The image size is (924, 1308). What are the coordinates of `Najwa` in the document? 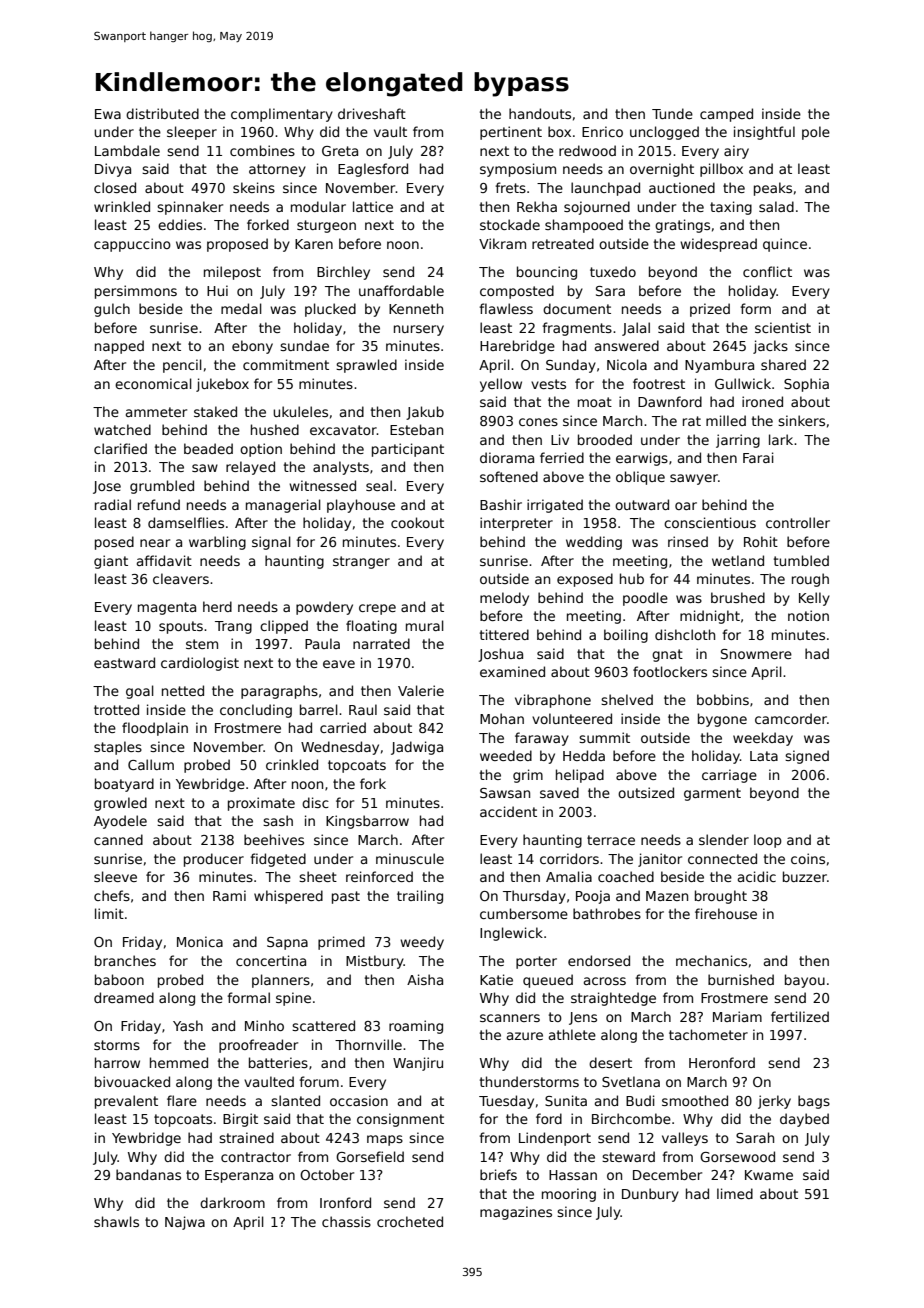 It's located at (185, 1223).
